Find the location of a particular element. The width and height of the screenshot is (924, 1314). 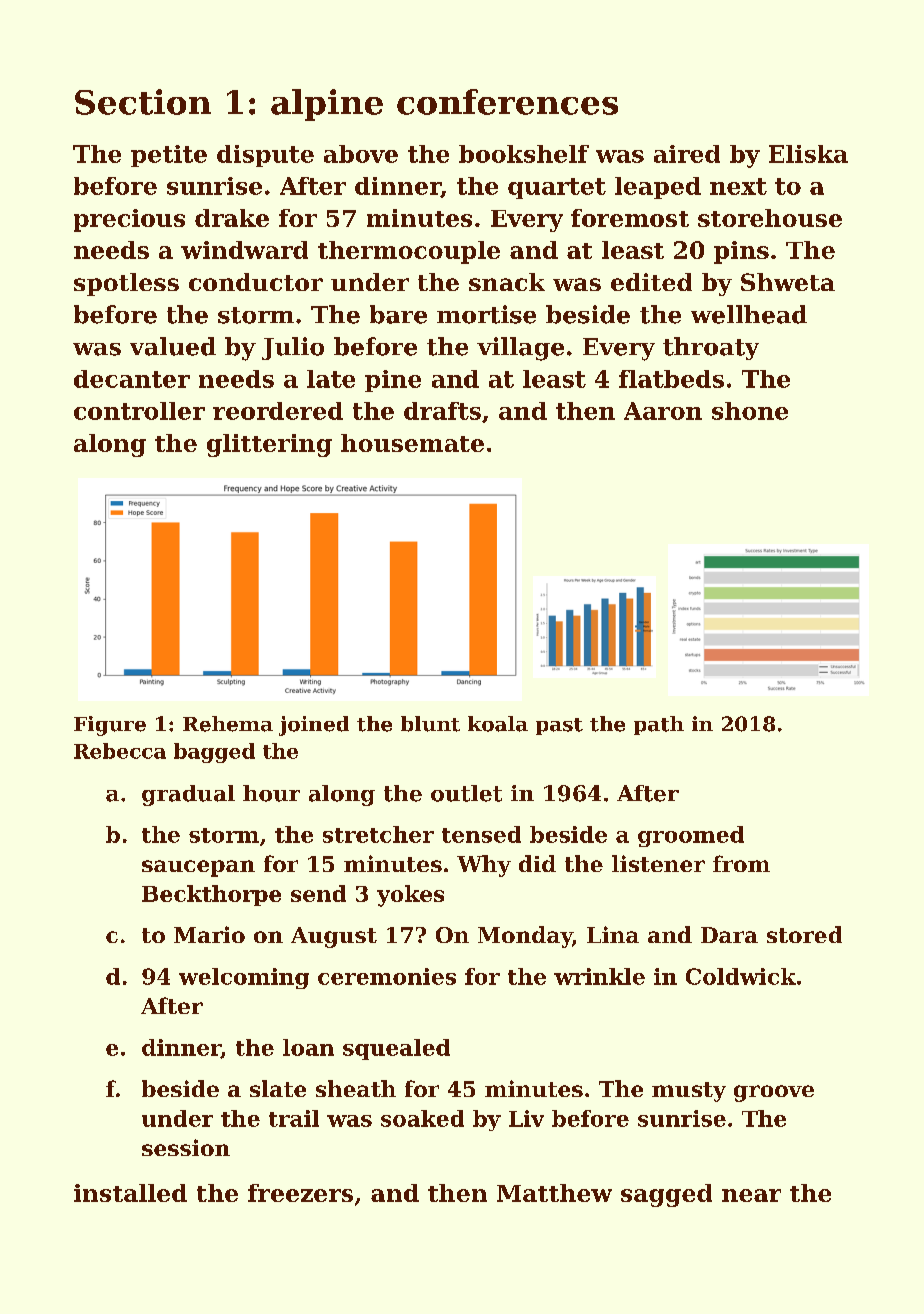

Eliska is located at coordinates (808, 154).
